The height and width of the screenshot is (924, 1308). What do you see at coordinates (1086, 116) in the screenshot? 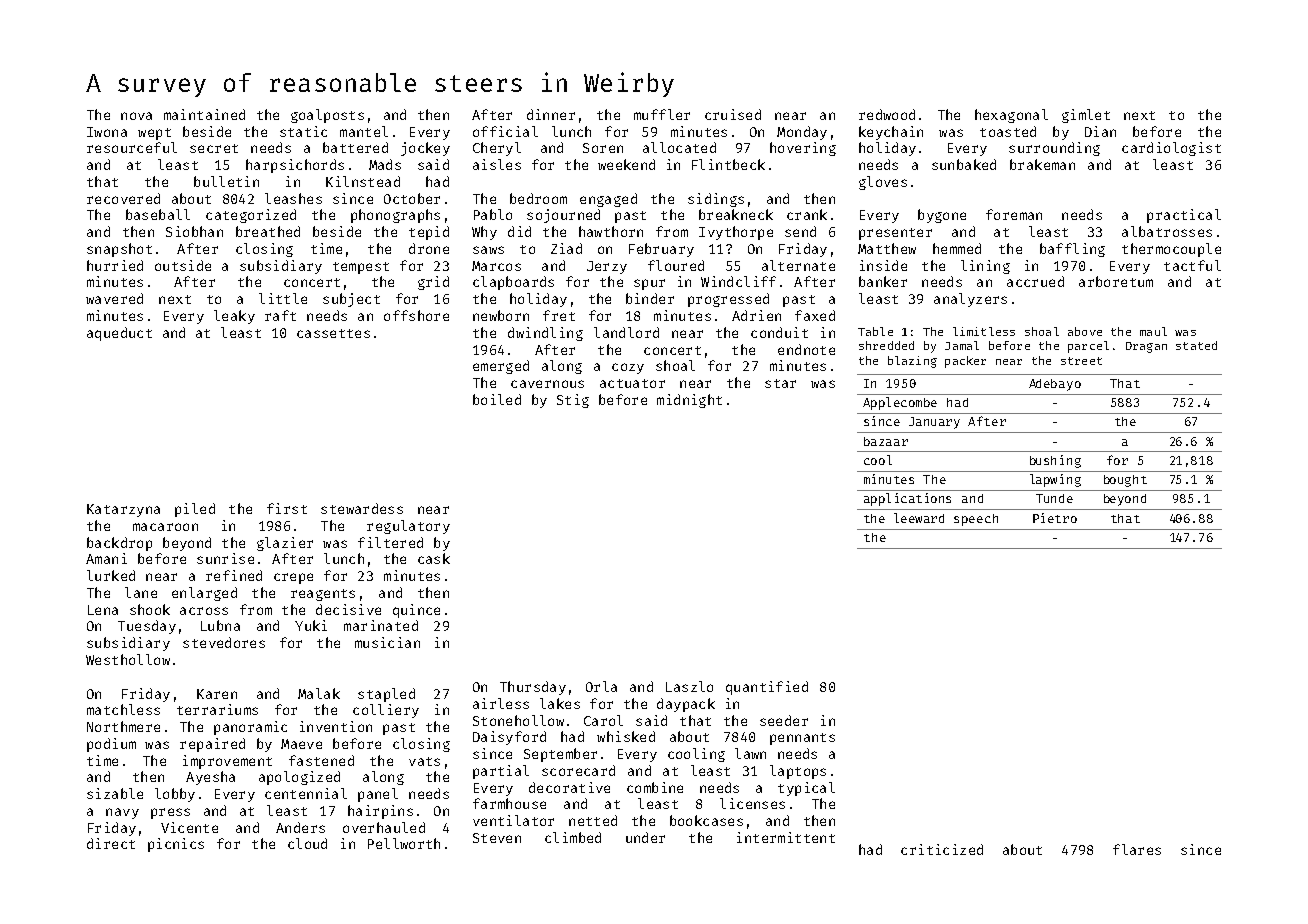
I see `gimlet` at bounding box center [1086, 116].
